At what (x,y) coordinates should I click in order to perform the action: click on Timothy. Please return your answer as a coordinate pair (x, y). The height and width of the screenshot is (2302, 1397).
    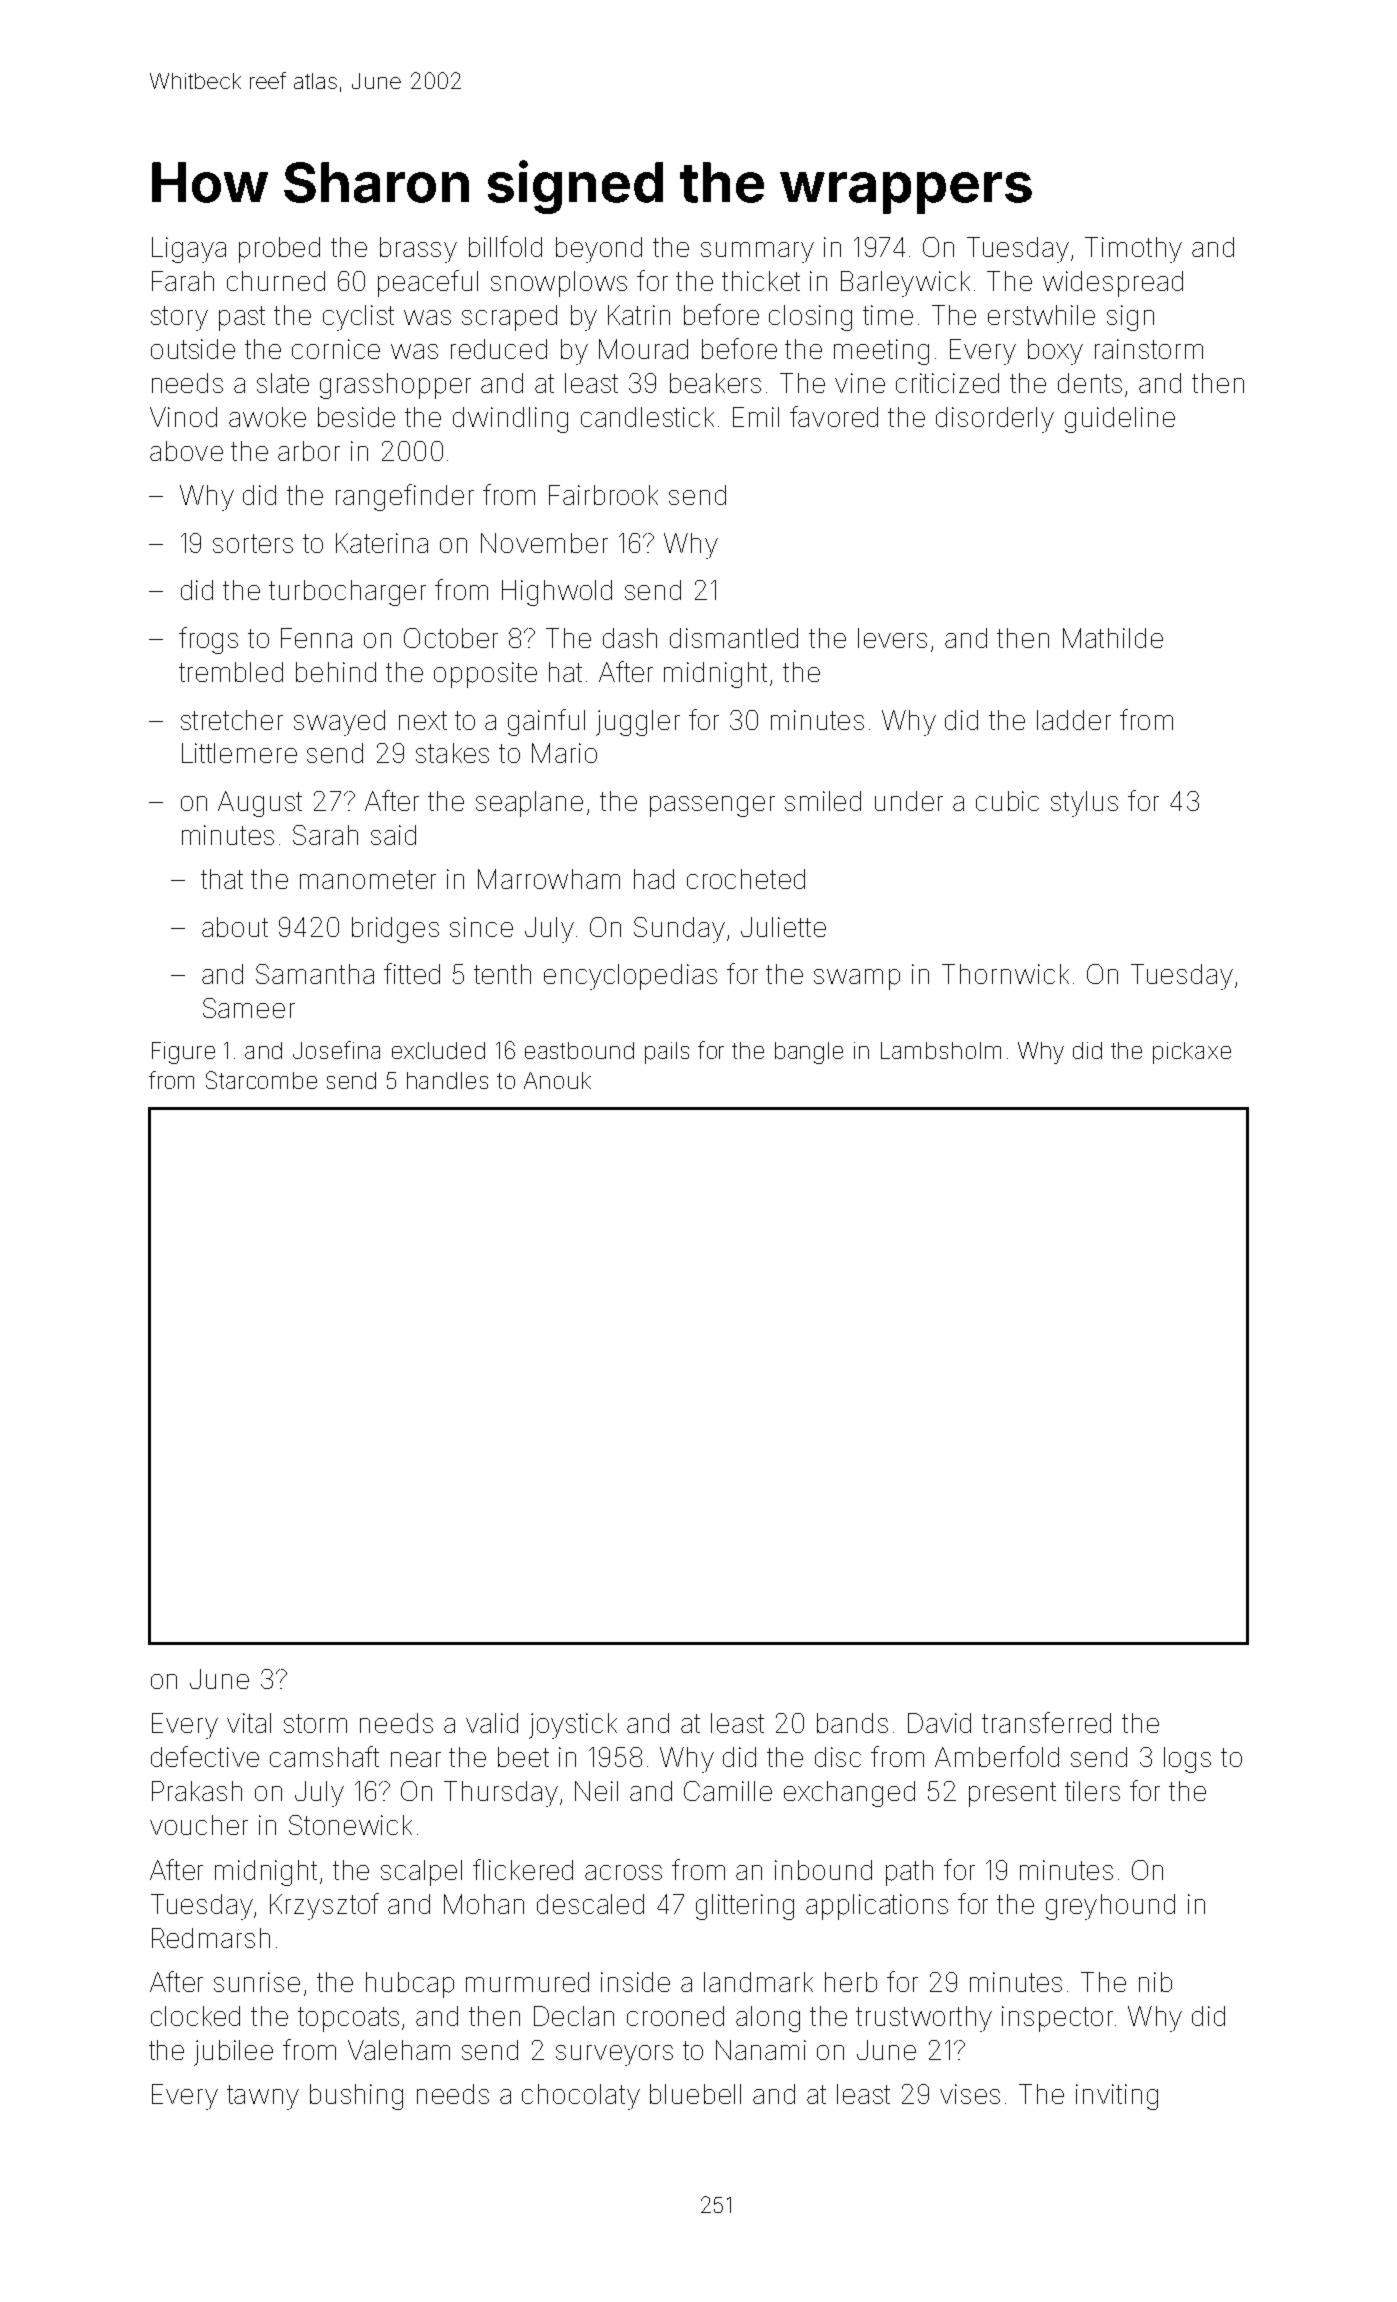
    Looking at the image, I should click on (1133, 250).
